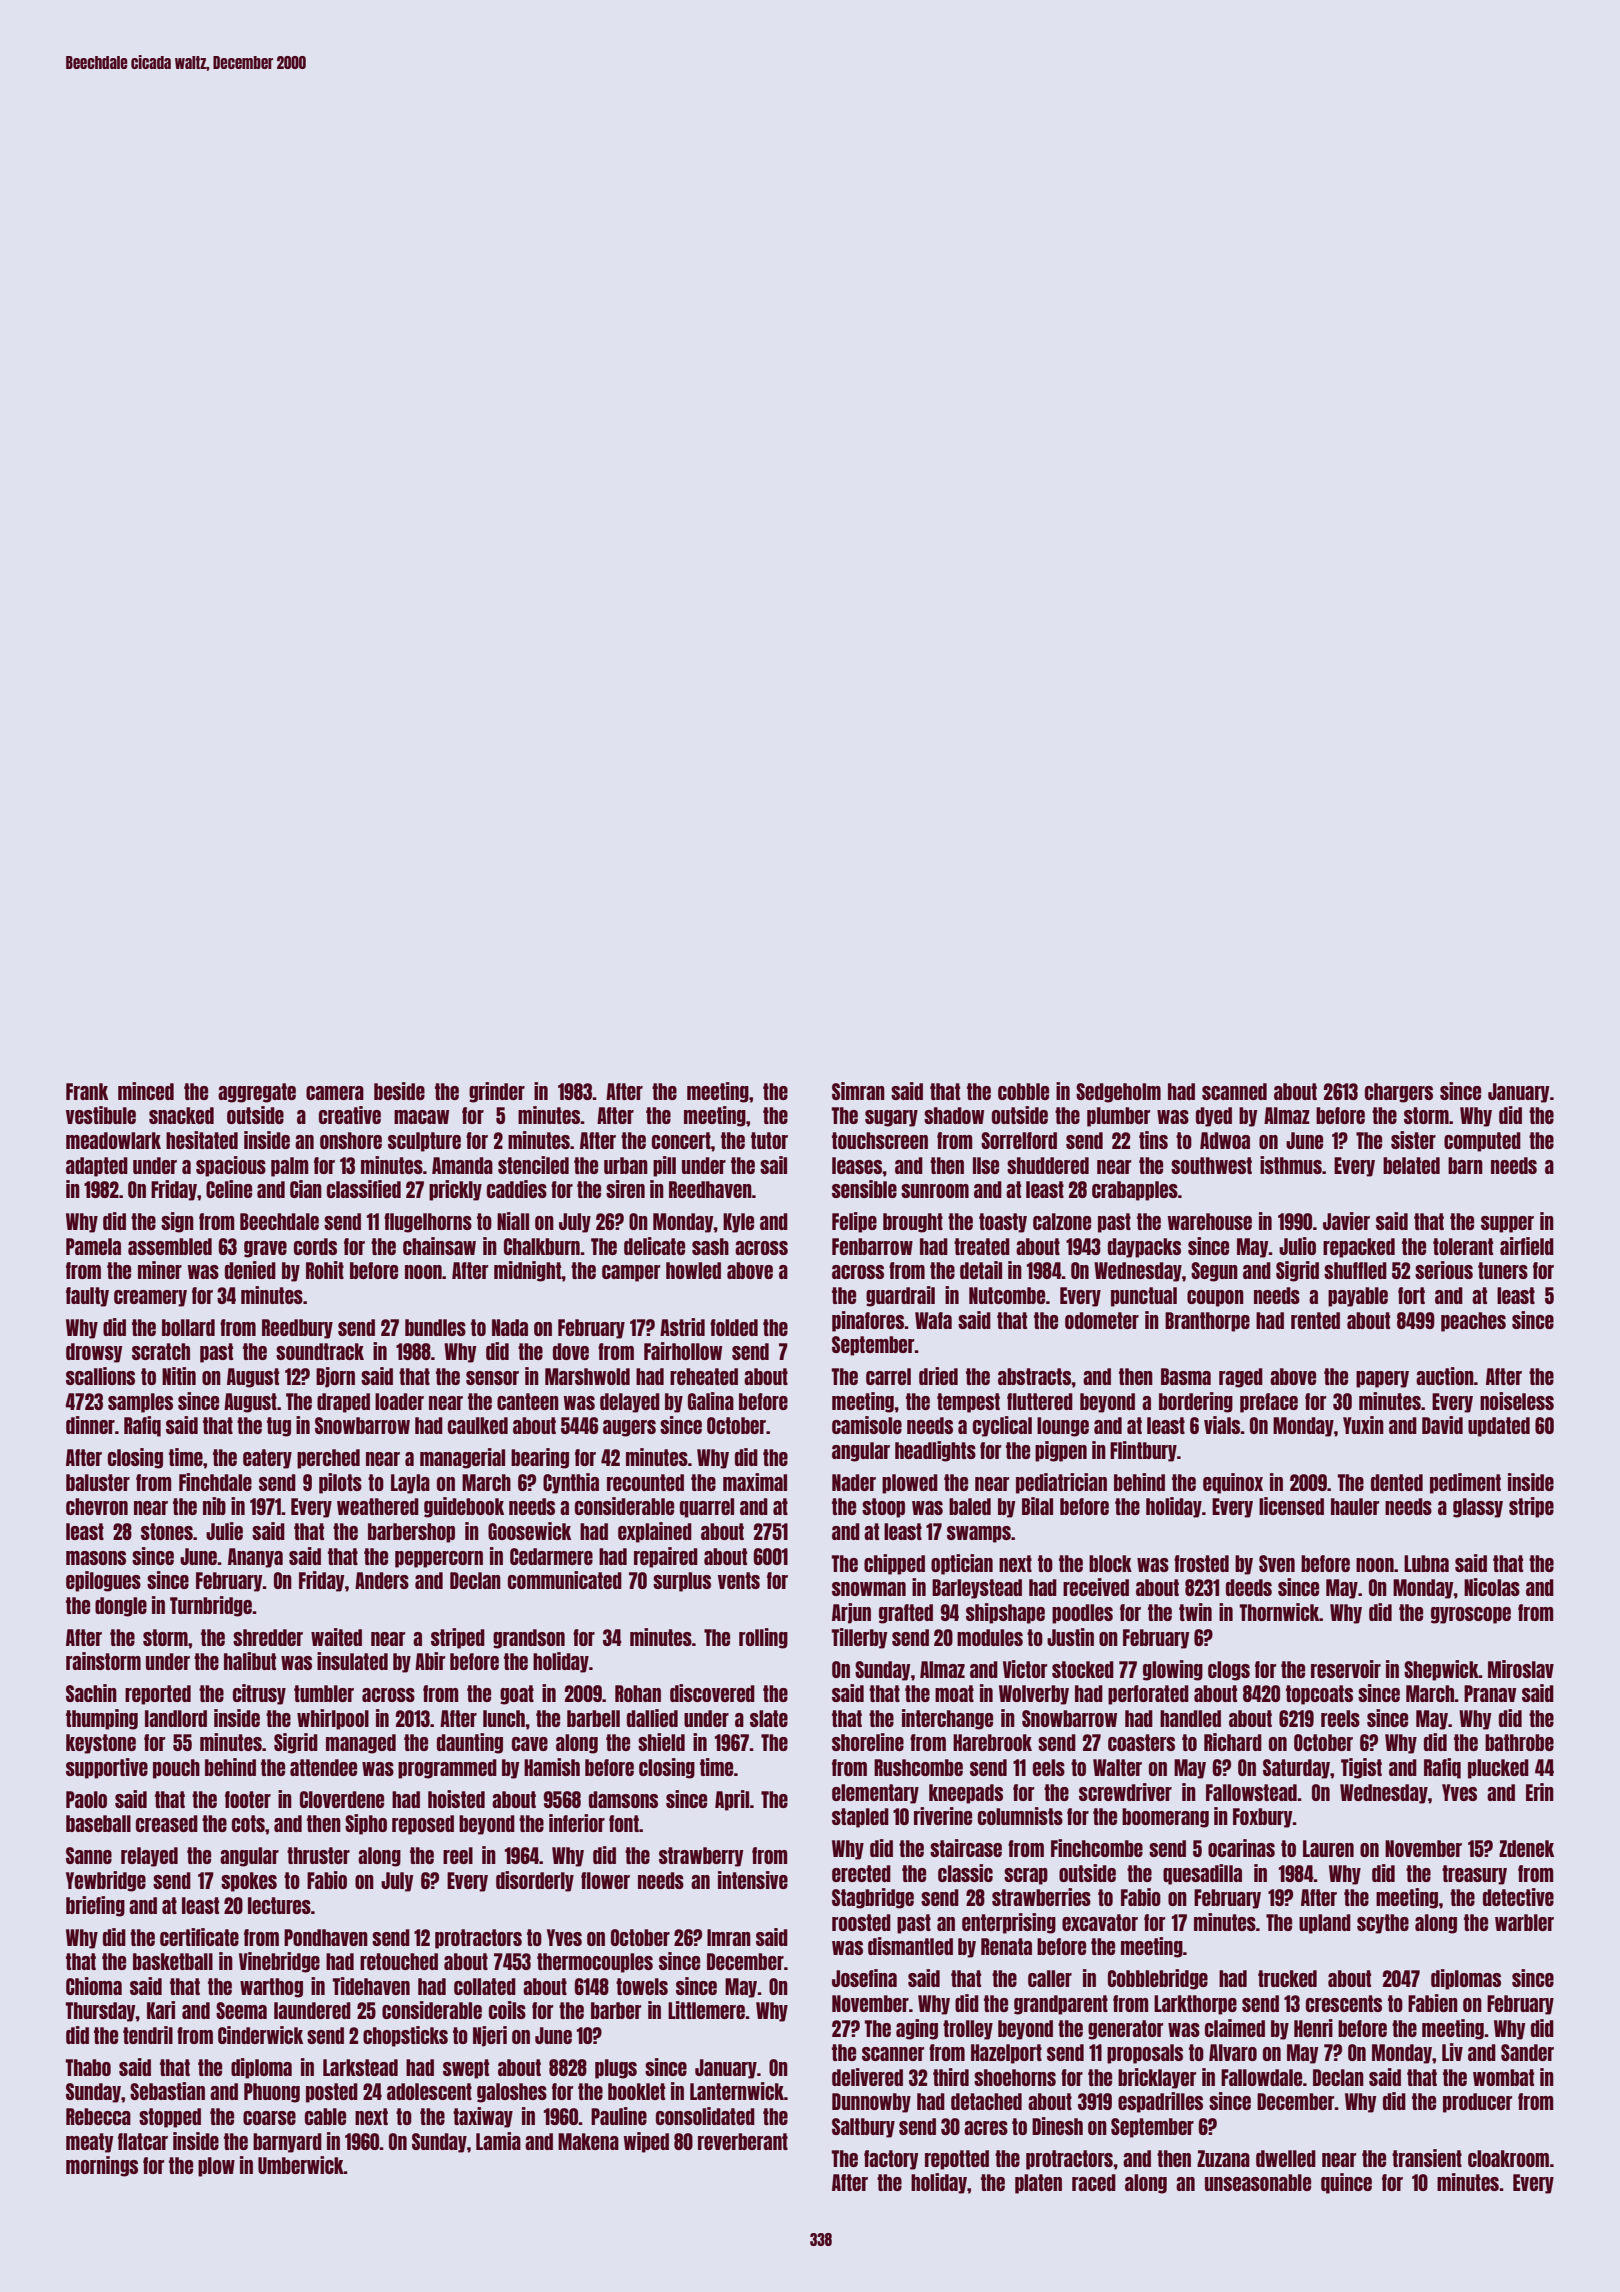  I want to click on adapted, so click(97, 1167).
